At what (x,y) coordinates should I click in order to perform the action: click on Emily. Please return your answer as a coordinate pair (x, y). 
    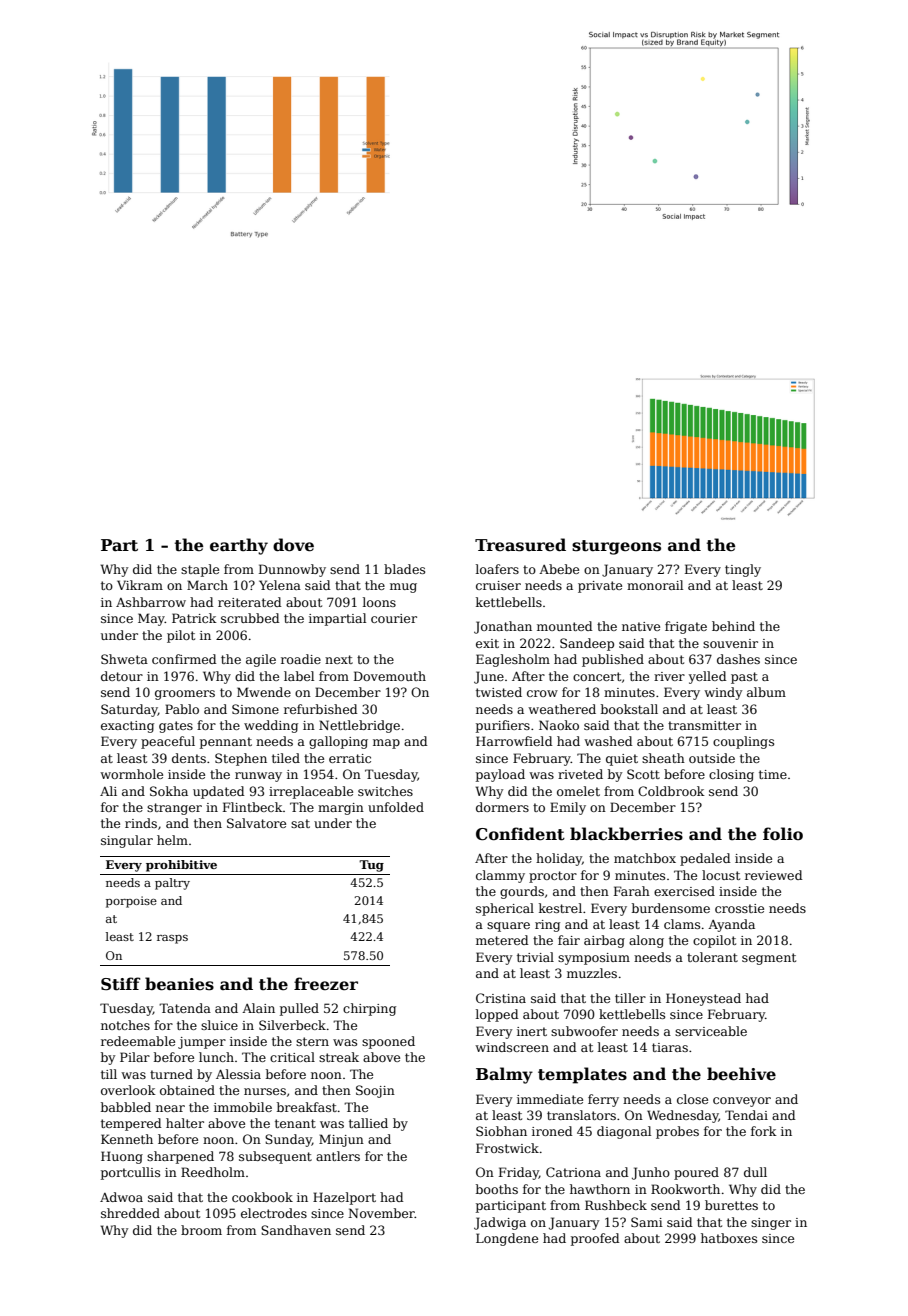
    Looking at the image, I should click on (568, 808).
